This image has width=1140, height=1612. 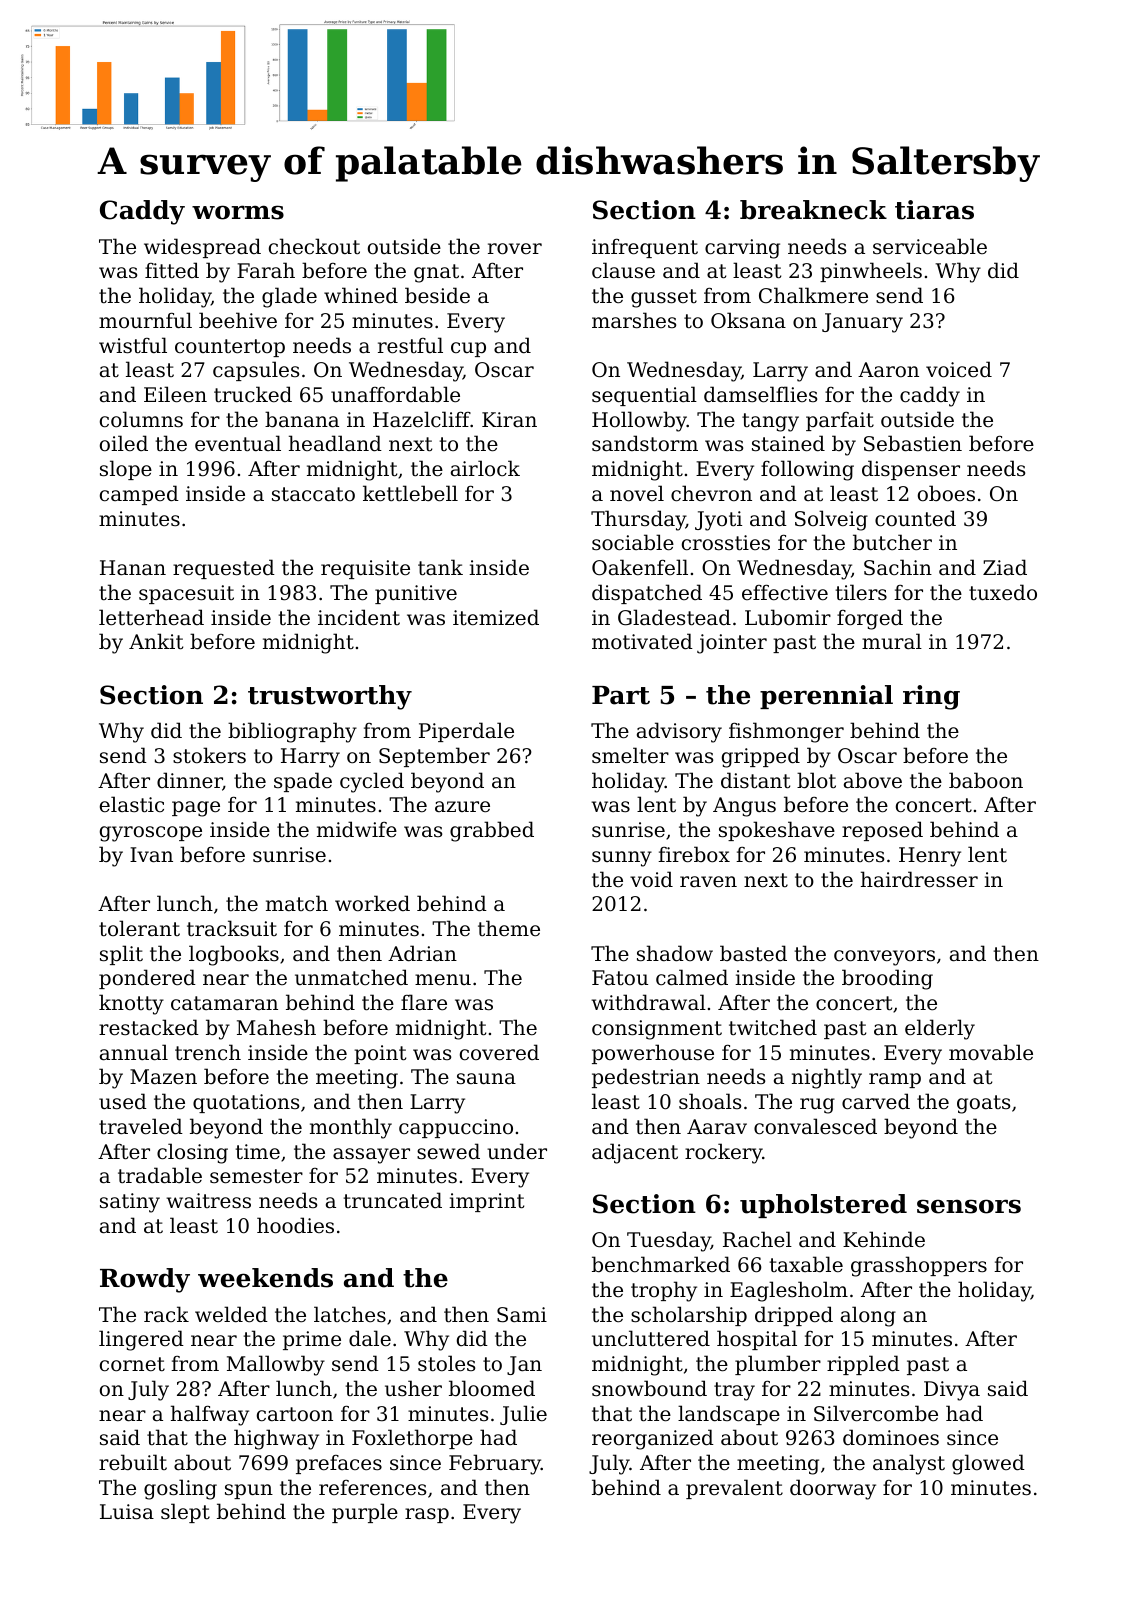 I want to click on lingered, so click(x=141, y=1340).
